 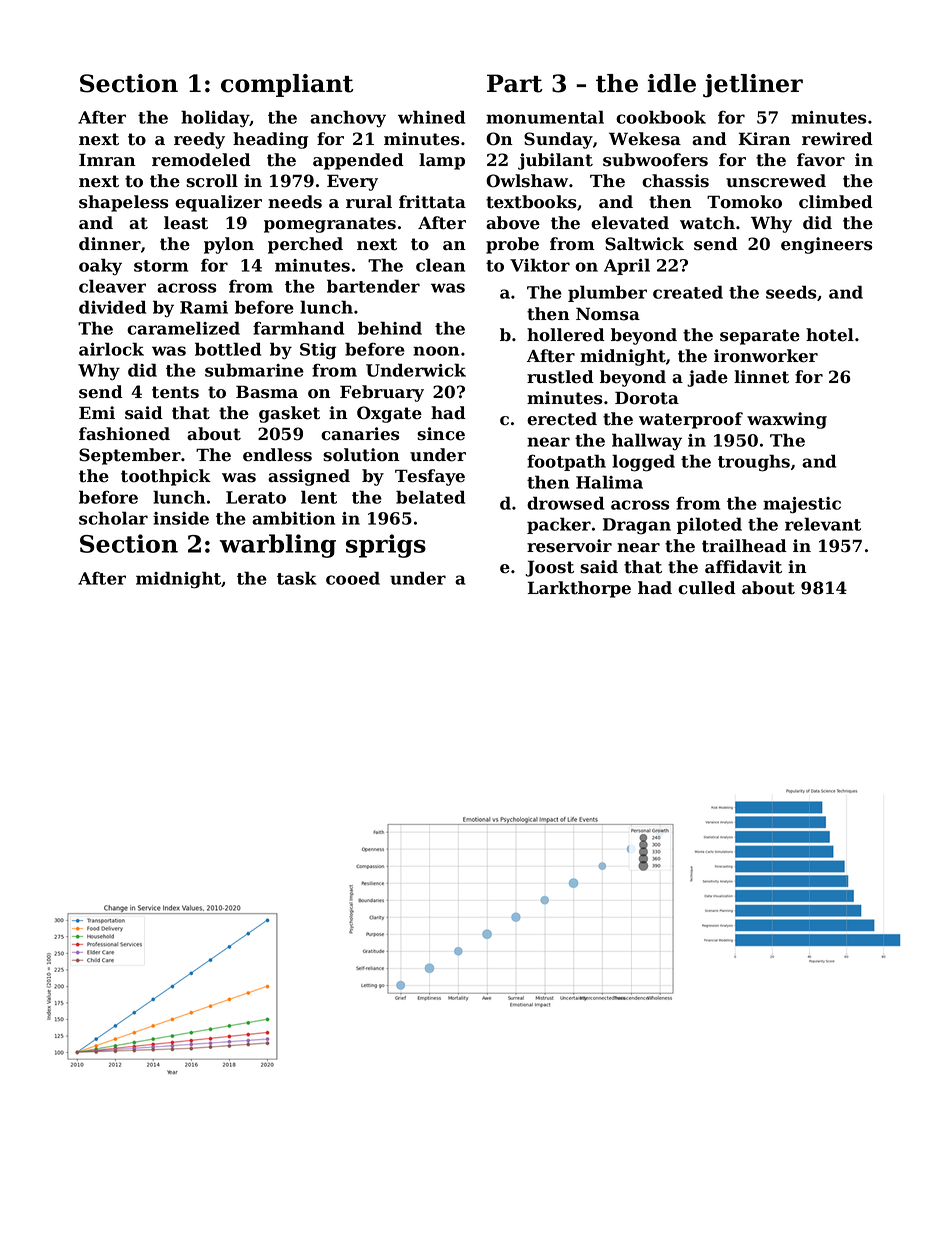 I want to click on clean, so click(x=440, y=265).
